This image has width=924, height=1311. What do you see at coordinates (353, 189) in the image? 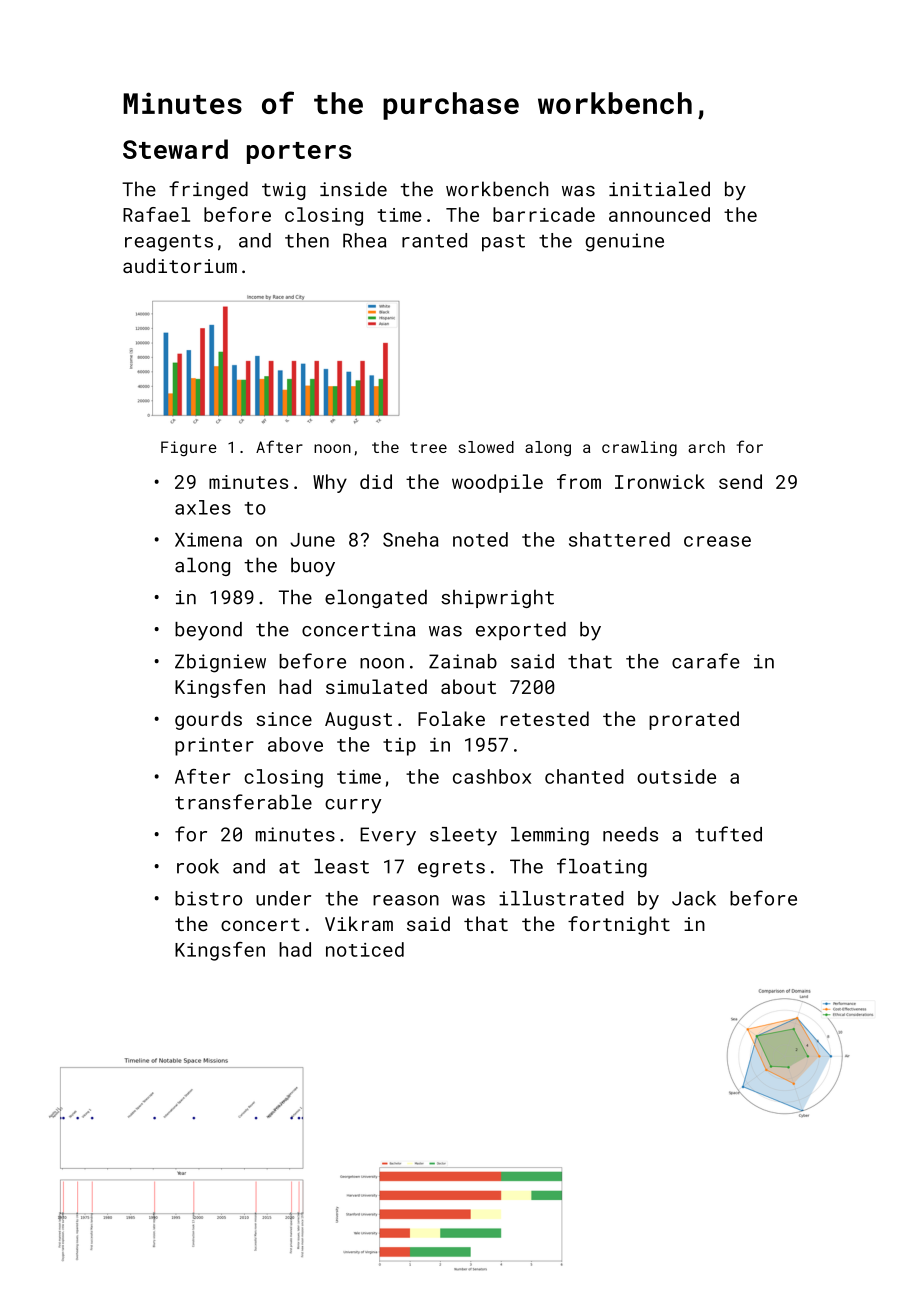
I see `inside` at bounding box center [353, 189].
